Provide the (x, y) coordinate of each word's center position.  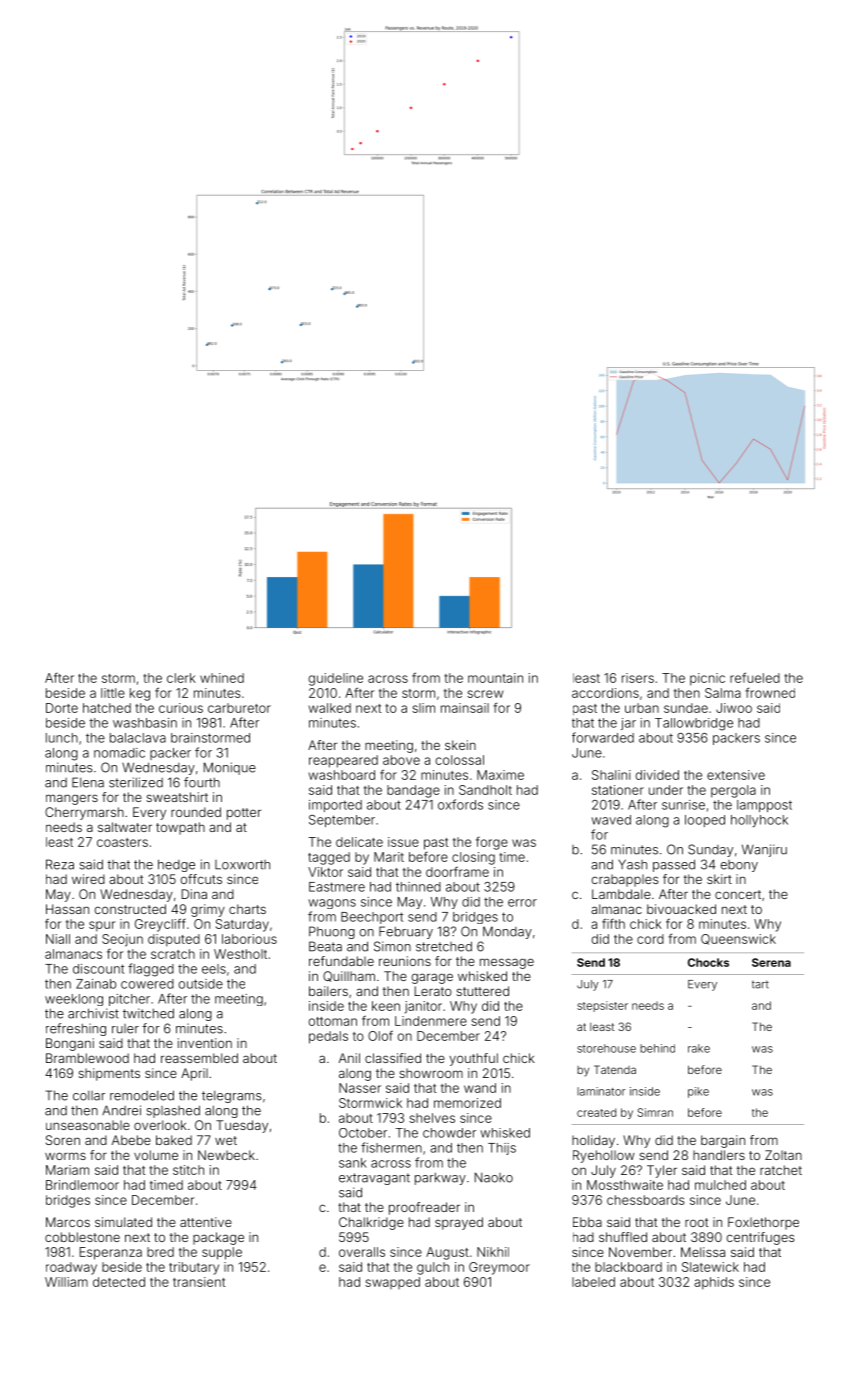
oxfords (460, 804)
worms (65, 1156)
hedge (176, 865)
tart (760, 985)
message (507, 963)
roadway (71, 1268)
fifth (613, 923)
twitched (148, 1013)
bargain (723, 1141)
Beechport (372, 918)
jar (628, 724)
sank (352, 1163)
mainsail (465, 708)
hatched (107, 708)
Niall (58, 939)
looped (705, 821)
